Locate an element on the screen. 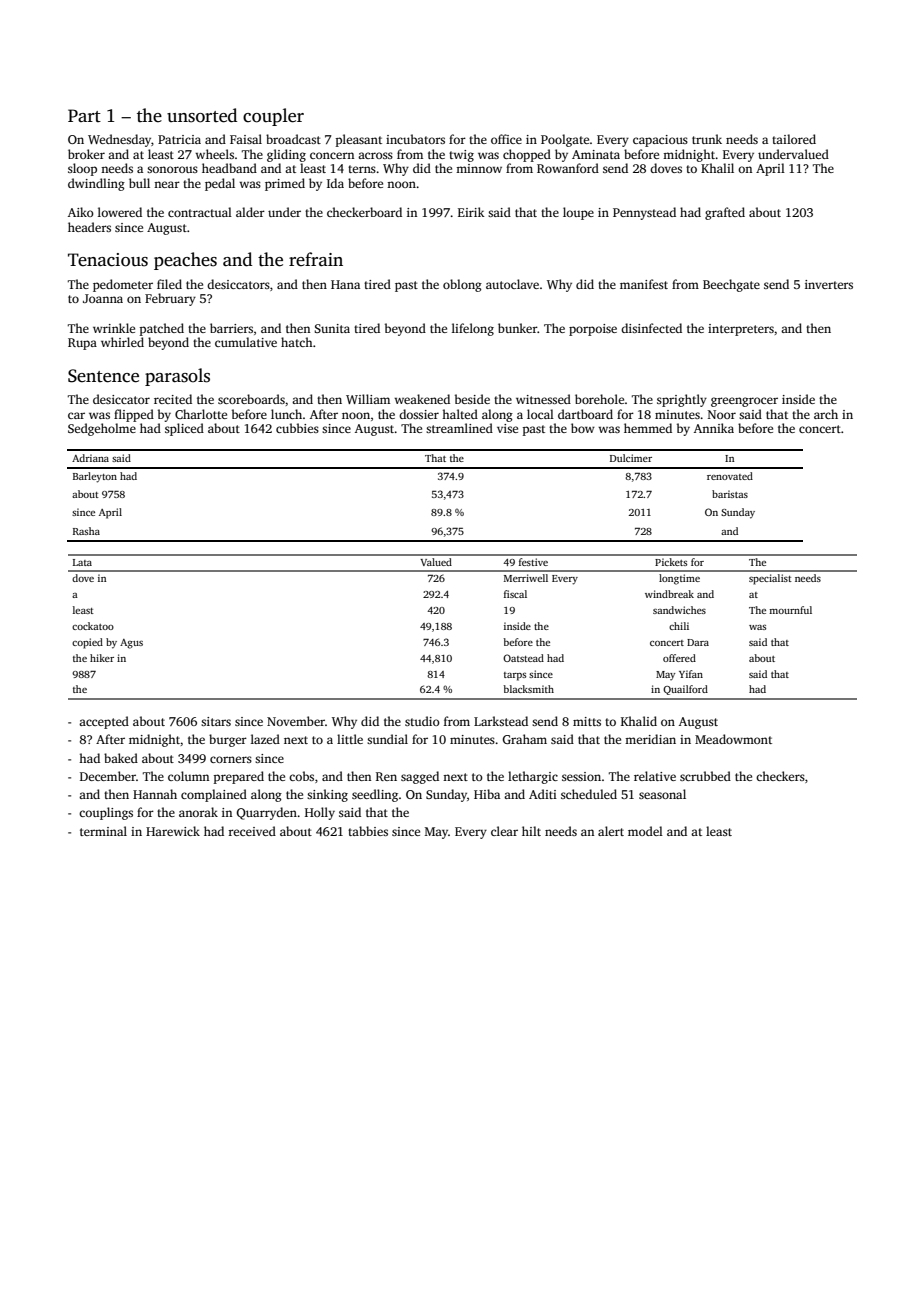 The image size is (924, 1308). Yifan is located at coordinates (691, 674).
